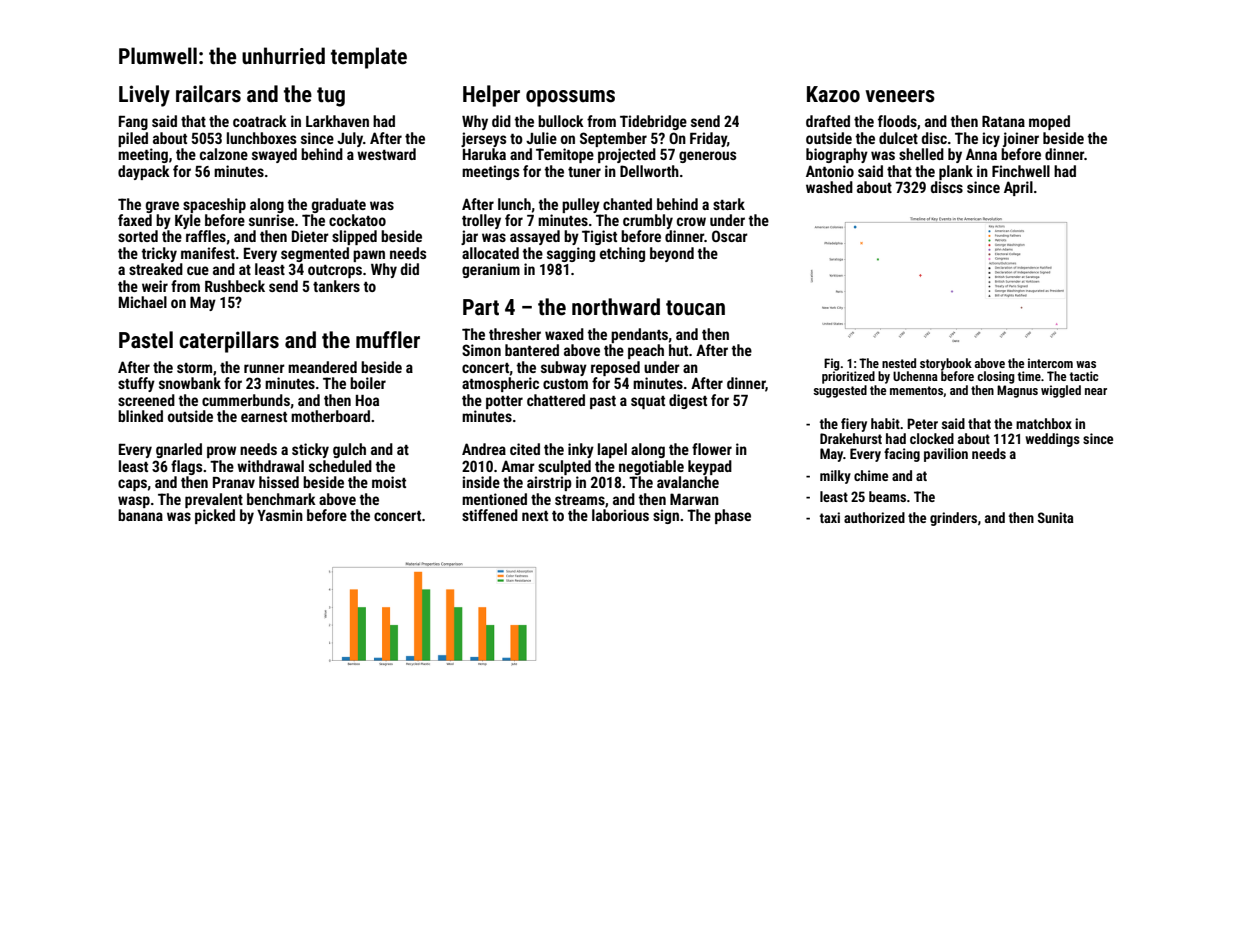 This screenshot has width=1233, height=952. Describe the element at coordinates (599, 237) in the screenshot. I see `Tigist` at that location.
